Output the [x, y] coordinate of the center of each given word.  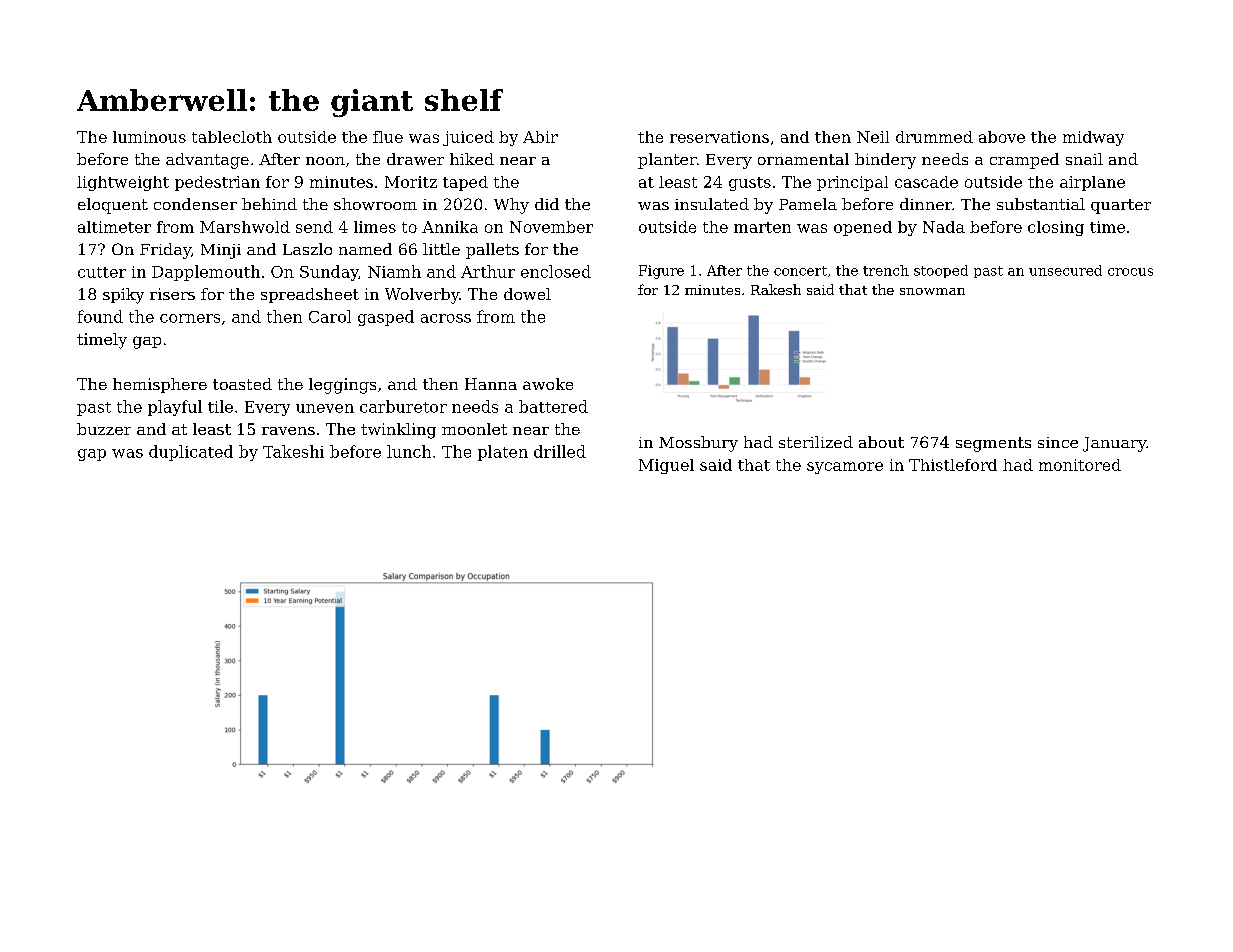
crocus [1130, 272]
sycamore [845, 468]
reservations [719, 137]
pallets [492, 251]
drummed [934, 137]
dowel [527, 294]
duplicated [191, 453]
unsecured [1065, 270]
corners [190, 318]
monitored [1080, 465]
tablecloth [232, 137]
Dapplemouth [206, 273]
